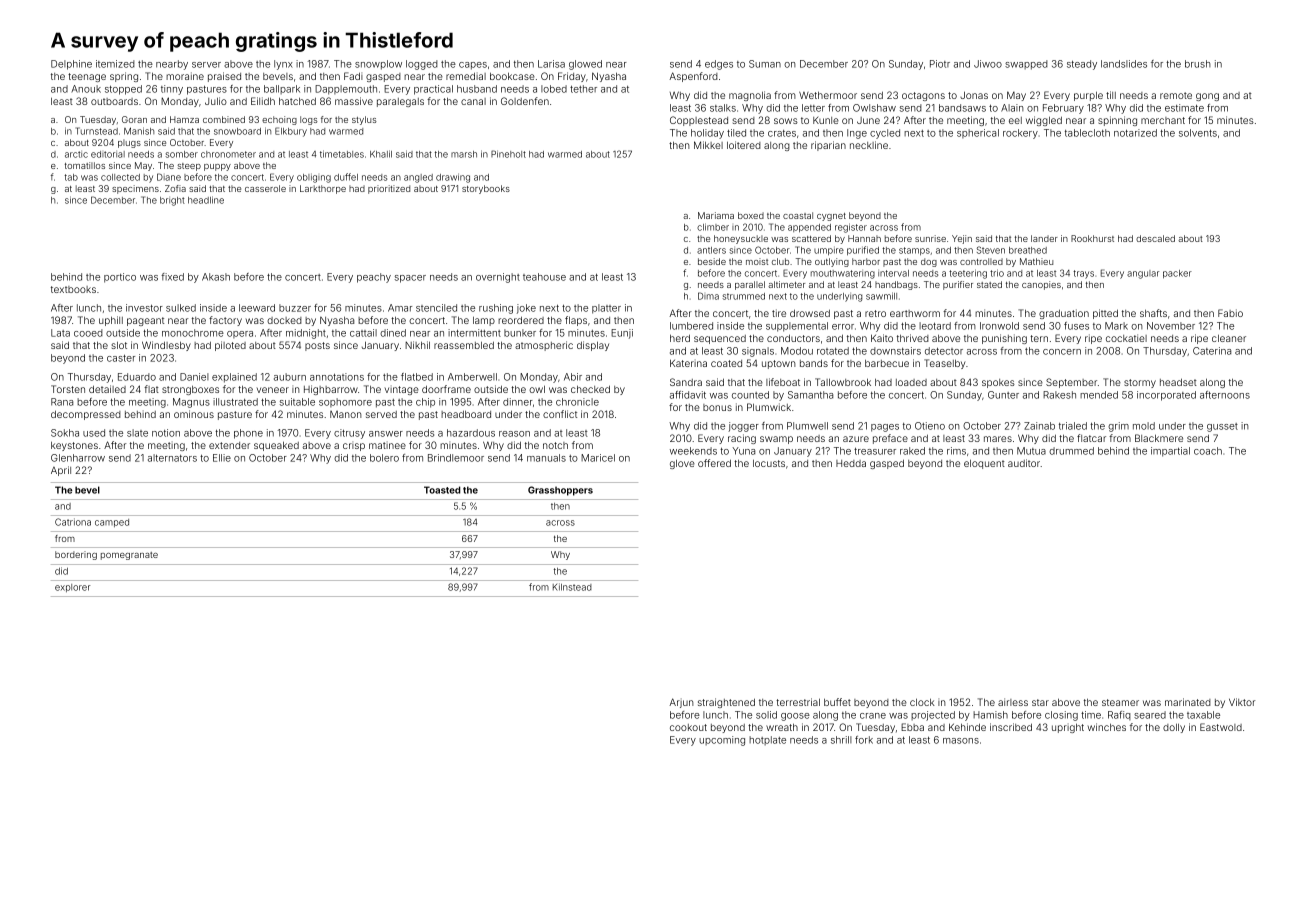  What do you see at coordinates (291, 132) in the screenshot?
I see `Elkbury` at bounding box center [291, 132].
